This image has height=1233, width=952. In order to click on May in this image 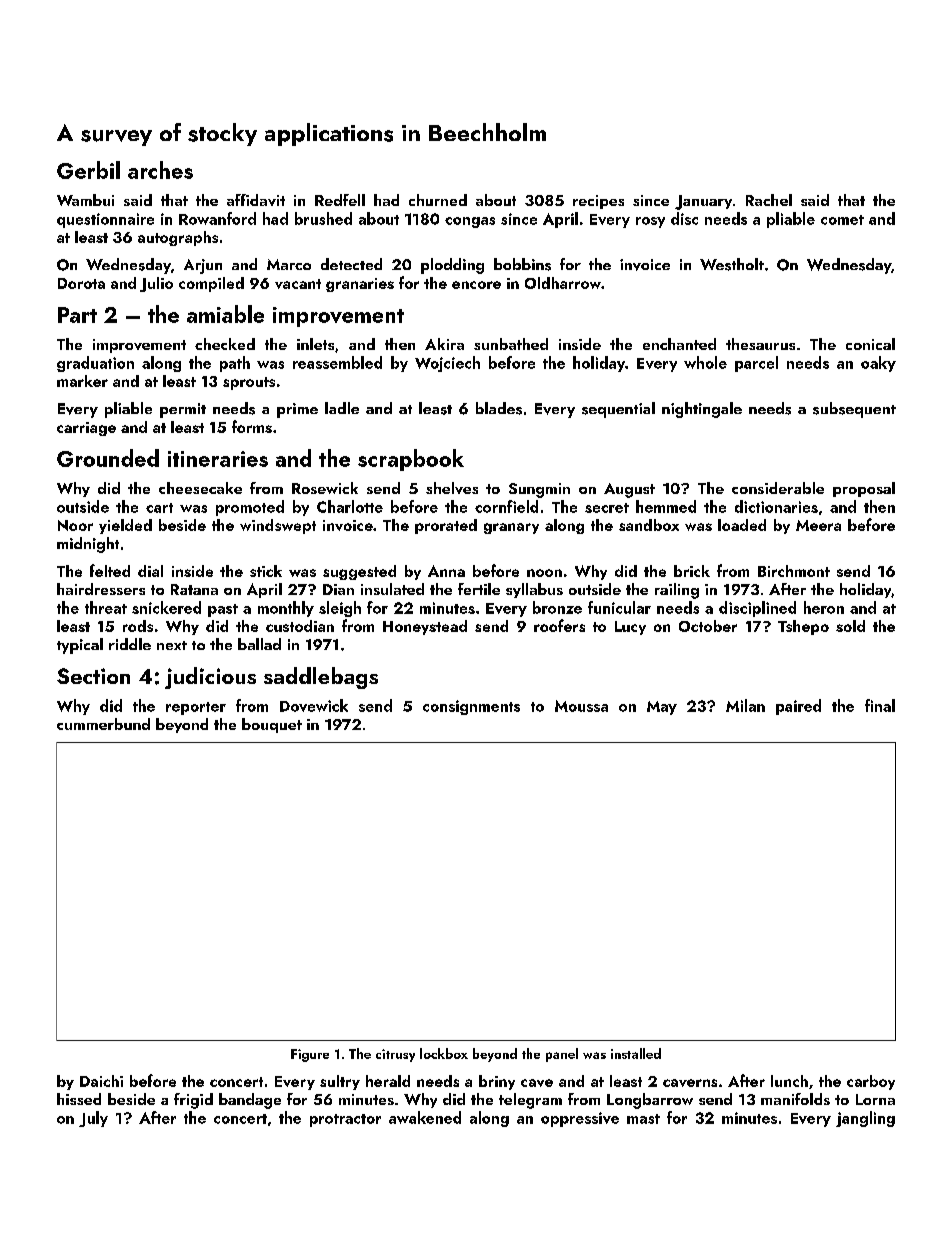, I will do `click(662, 708)`.
